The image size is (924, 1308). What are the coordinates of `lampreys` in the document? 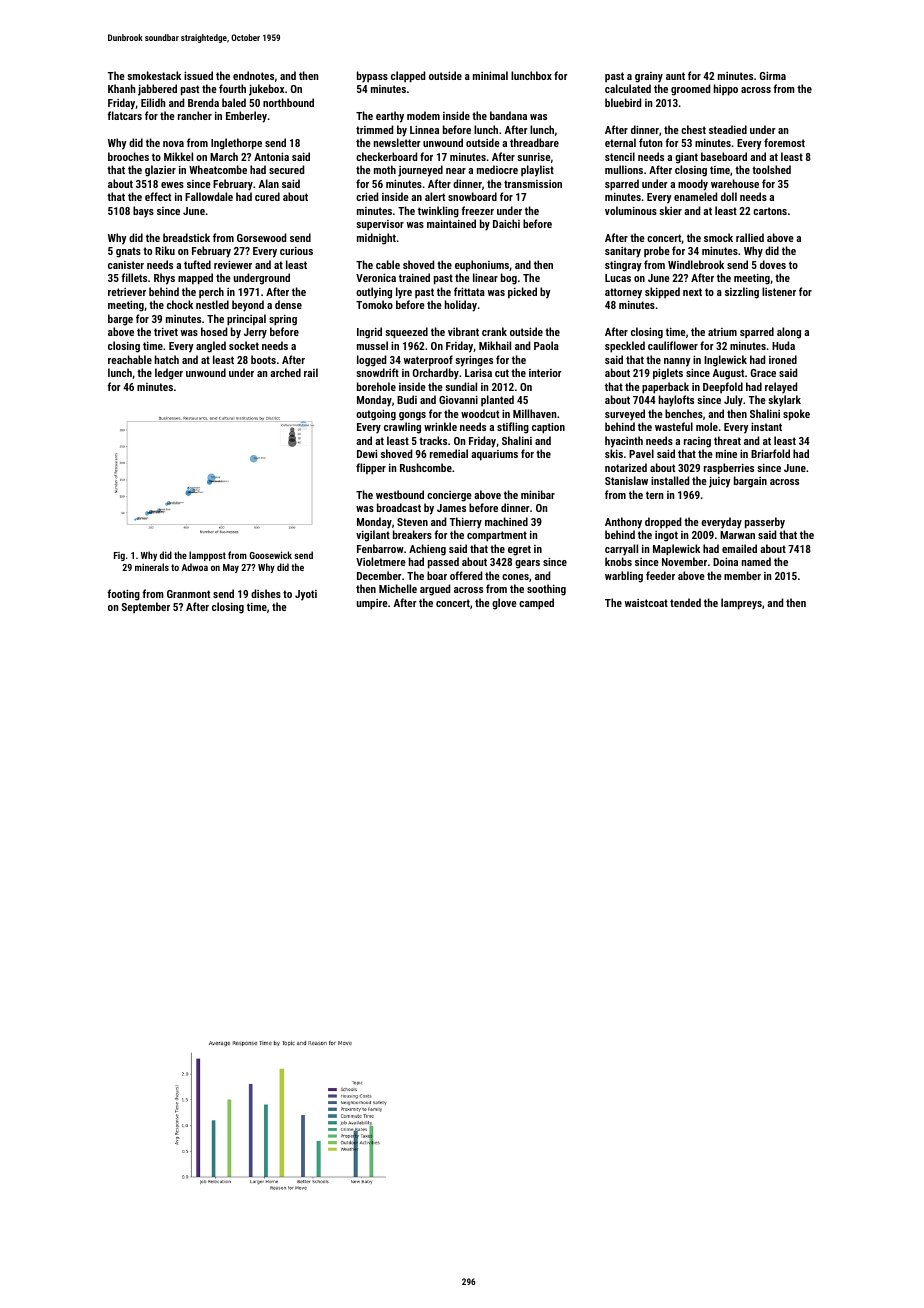 It's located at (741, 604).
